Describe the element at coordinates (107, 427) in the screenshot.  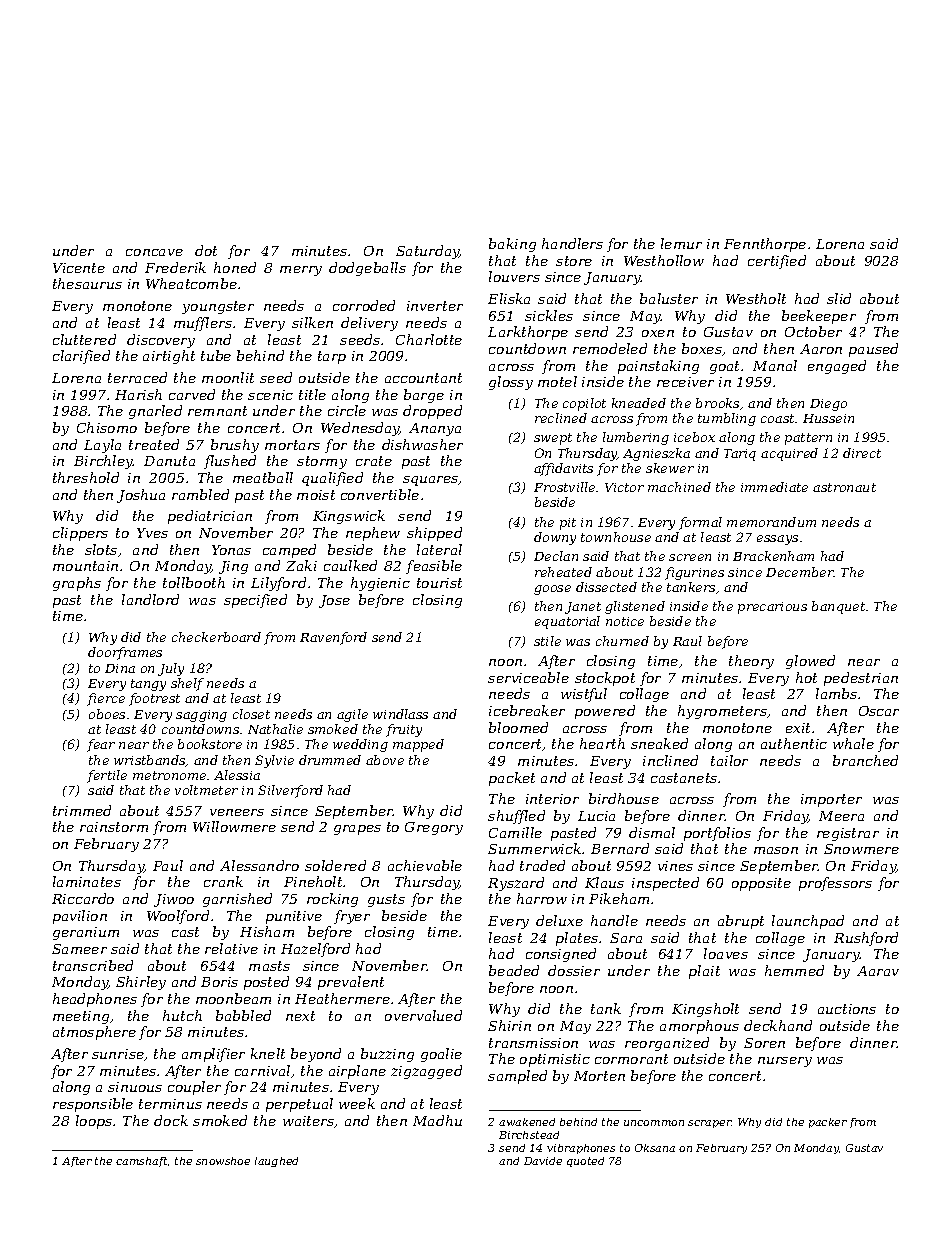
I see `Chisomo` at that location.
